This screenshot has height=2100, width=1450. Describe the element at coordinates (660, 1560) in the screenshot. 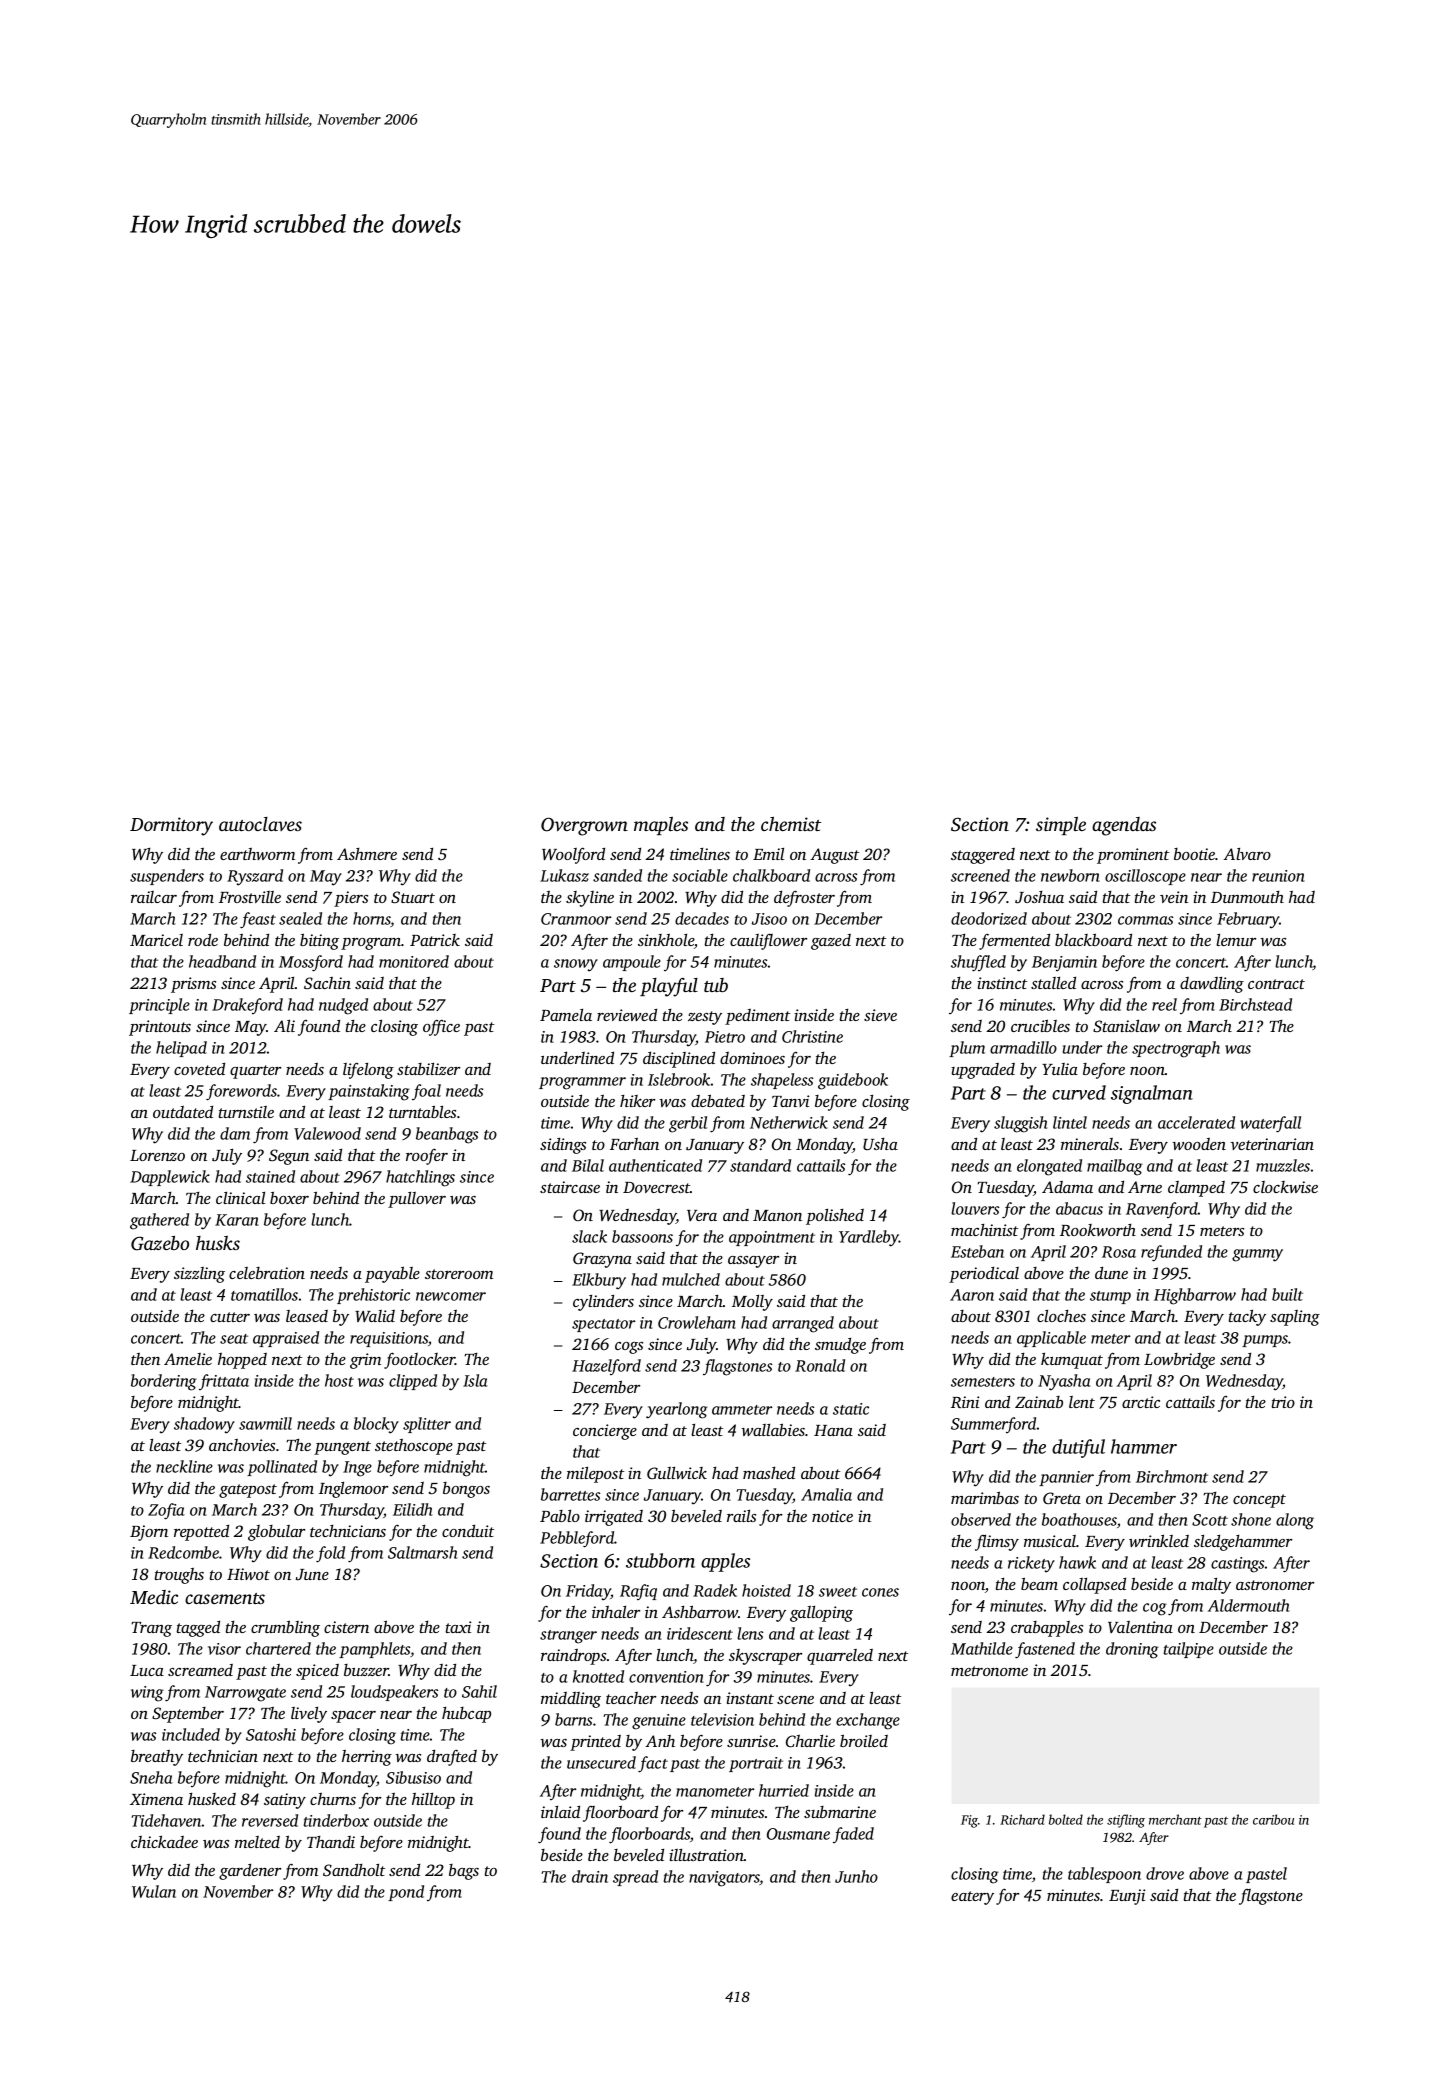

I see `stubborn` at that location.
